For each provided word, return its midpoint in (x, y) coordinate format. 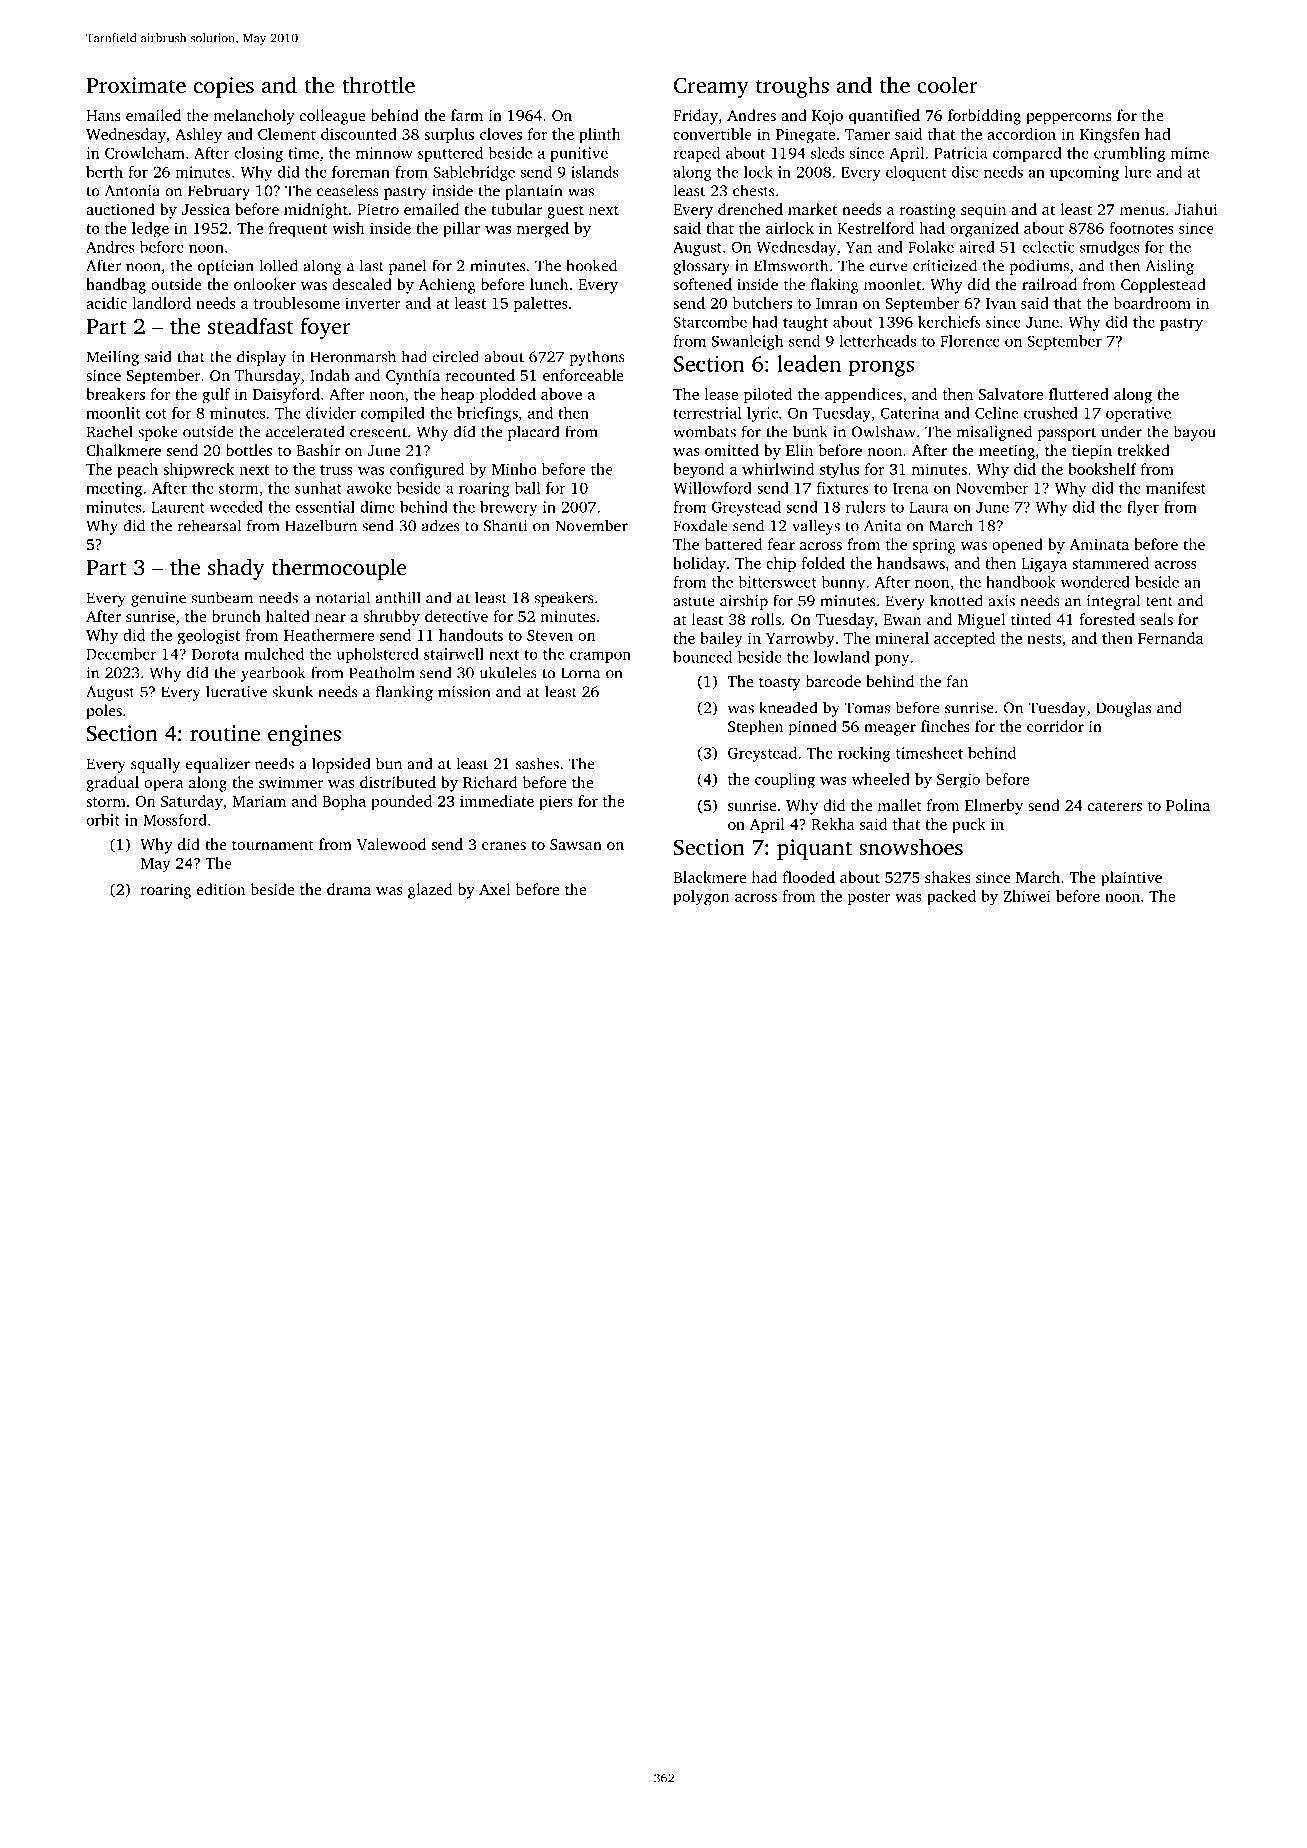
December (121, 654)
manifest (1176, 488)
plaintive (1131, 879)
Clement (287, 134)
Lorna (580, 673)
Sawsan (576, 844)
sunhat (318, 488)
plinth (600, 135)
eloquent (916, 173)
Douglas (1123, 709)
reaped (696, 154)
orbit (103, 820)
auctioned (120, 209)
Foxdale (700, 525)
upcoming (1084, 173)
